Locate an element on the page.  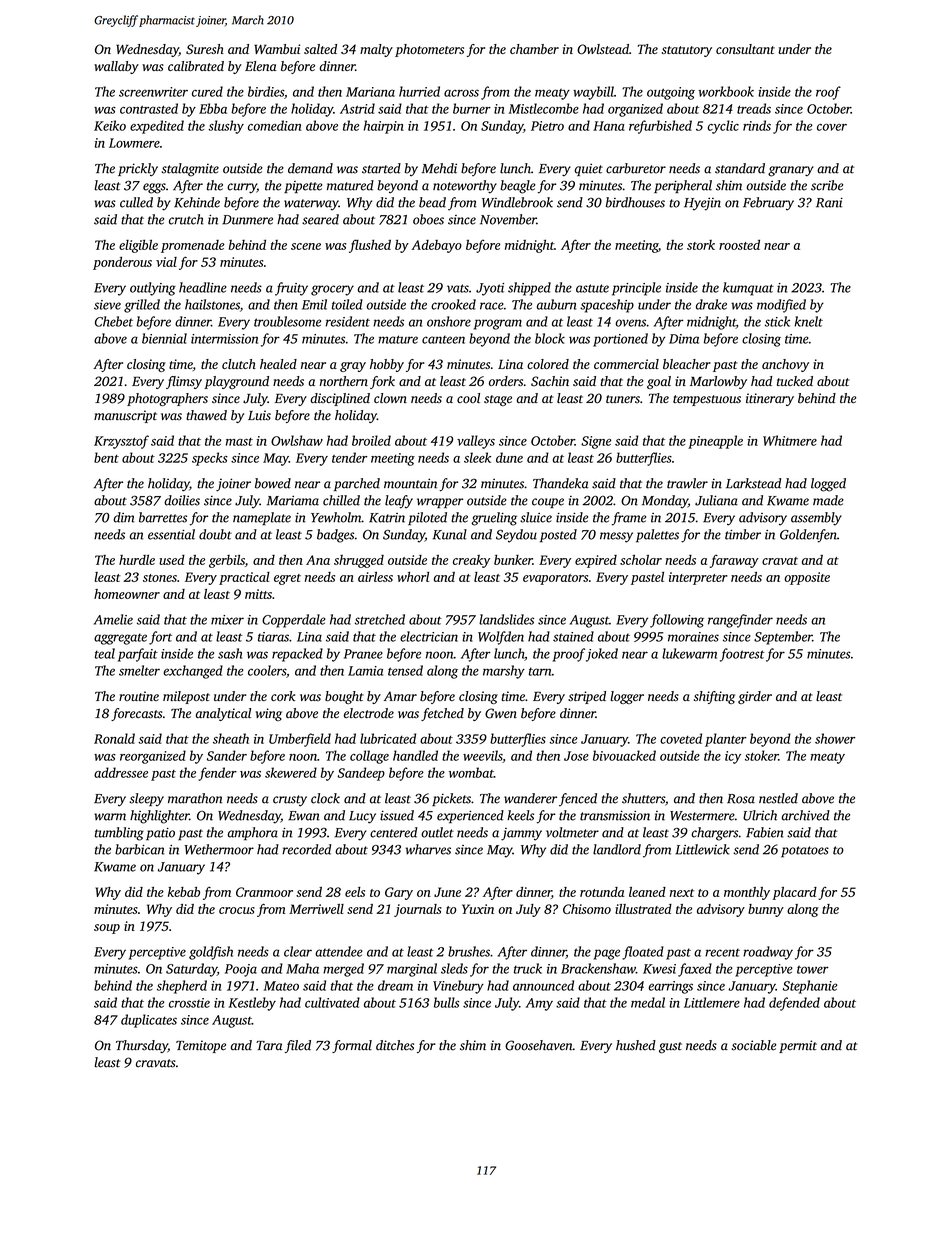
teal is located at coordinates (105, 653).
